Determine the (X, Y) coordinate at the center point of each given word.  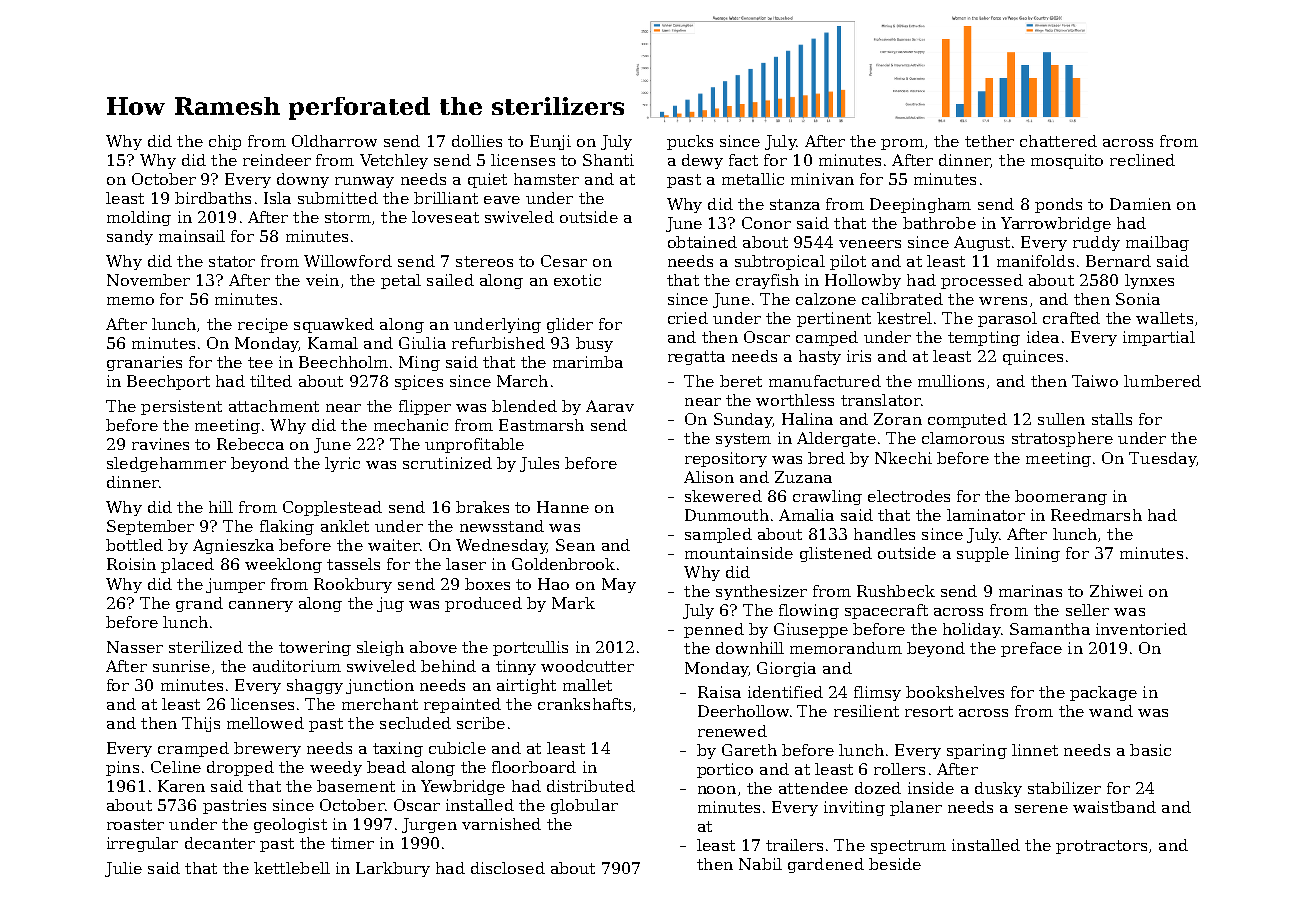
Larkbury (393, 869)
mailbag (1157, 243)
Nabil (760, 864)
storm (348, 217)
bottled (134, 545)
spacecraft (886, 611)
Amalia (806, 515)
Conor (766, 223)
